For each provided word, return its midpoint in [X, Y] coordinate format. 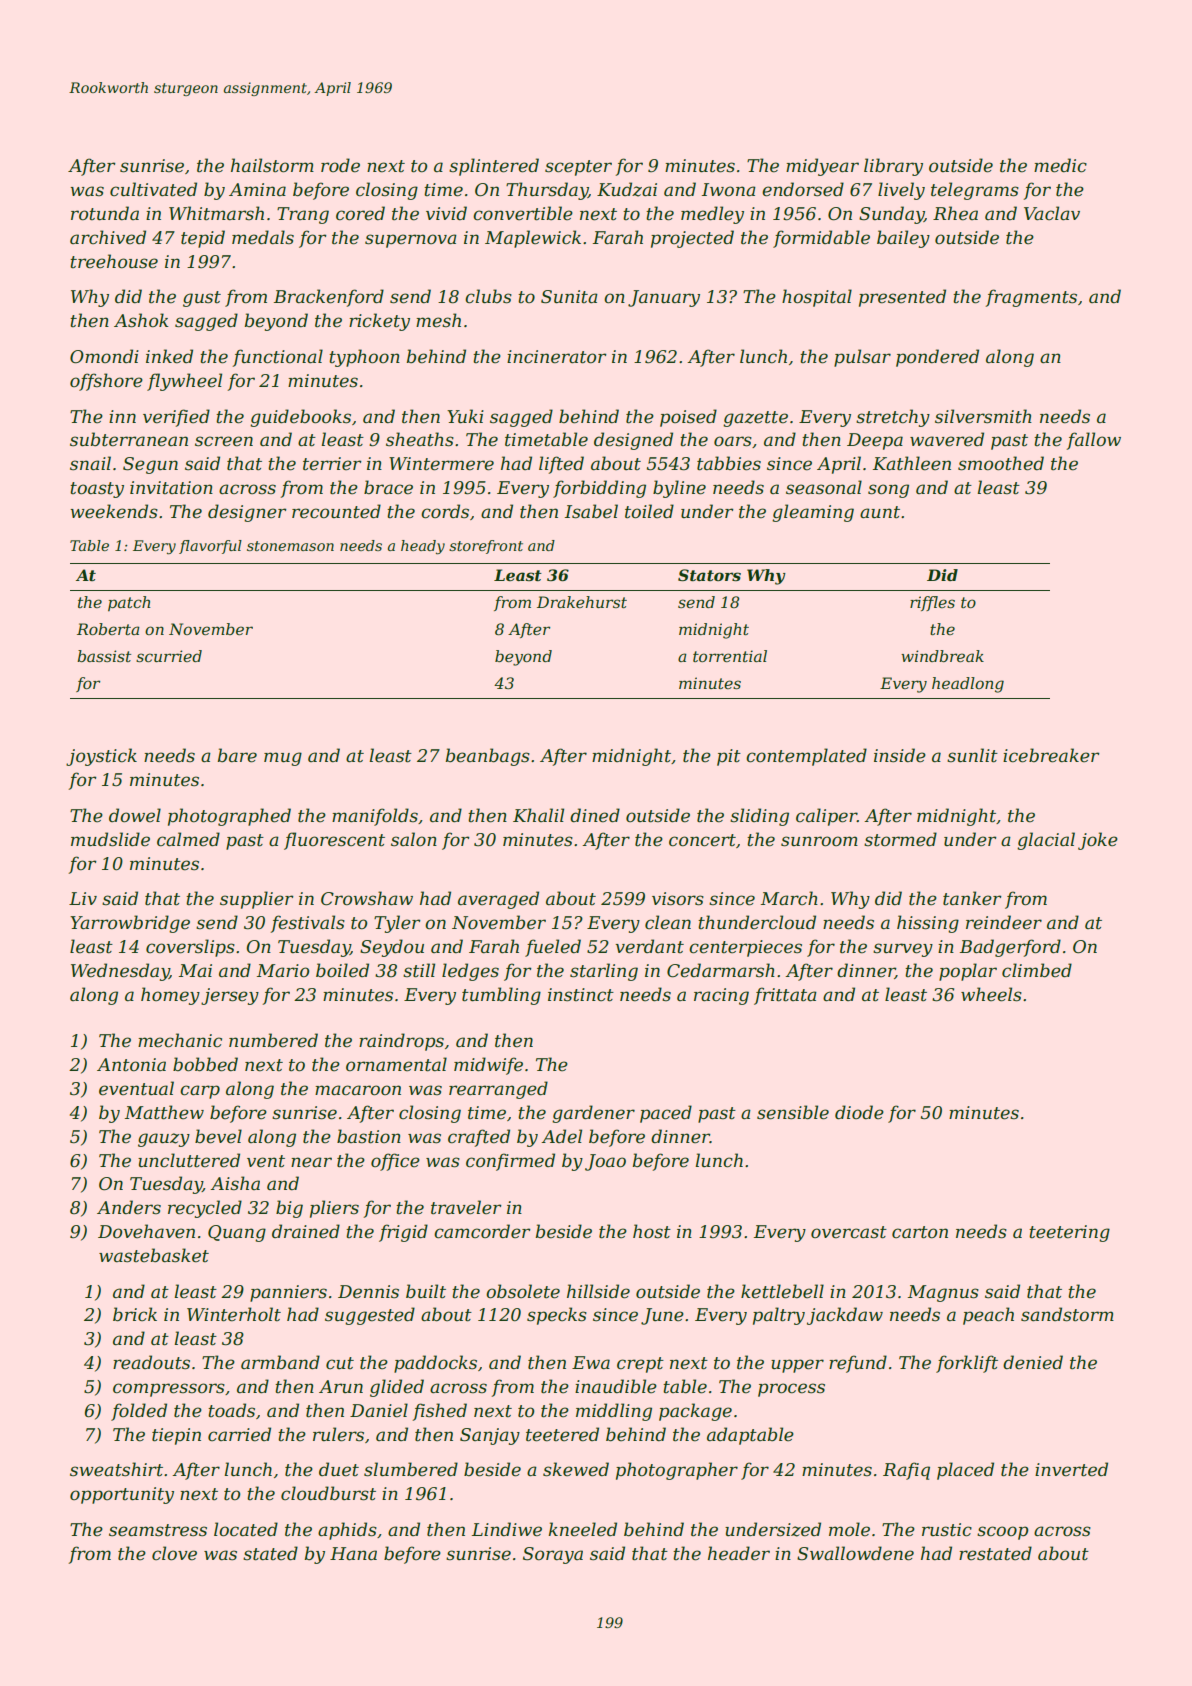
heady [423, 547]
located [246, 1529]
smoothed [1001, 463]
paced [666, 1114]
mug [283, 759]
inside [900, 755]
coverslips [190, 948]
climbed [1037, 970]
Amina [257, 189]
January [664, 298]
